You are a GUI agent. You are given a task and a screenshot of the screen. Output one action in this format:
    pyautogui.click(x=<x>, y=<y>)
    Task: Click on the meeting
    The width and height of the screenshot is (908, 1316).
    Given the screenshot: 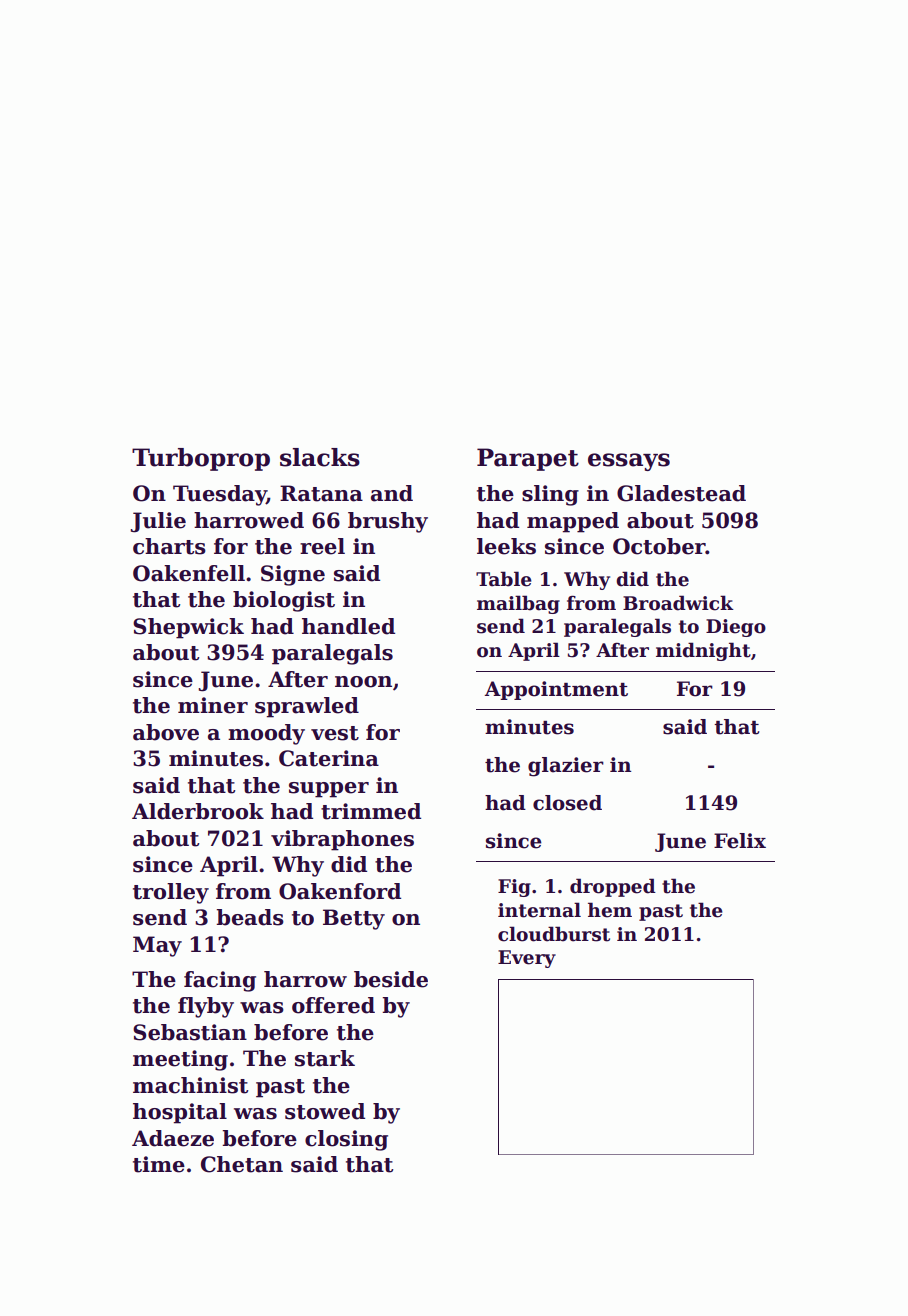 What is the action you would take?
    pyautogui.click(x=180, y=1060)
